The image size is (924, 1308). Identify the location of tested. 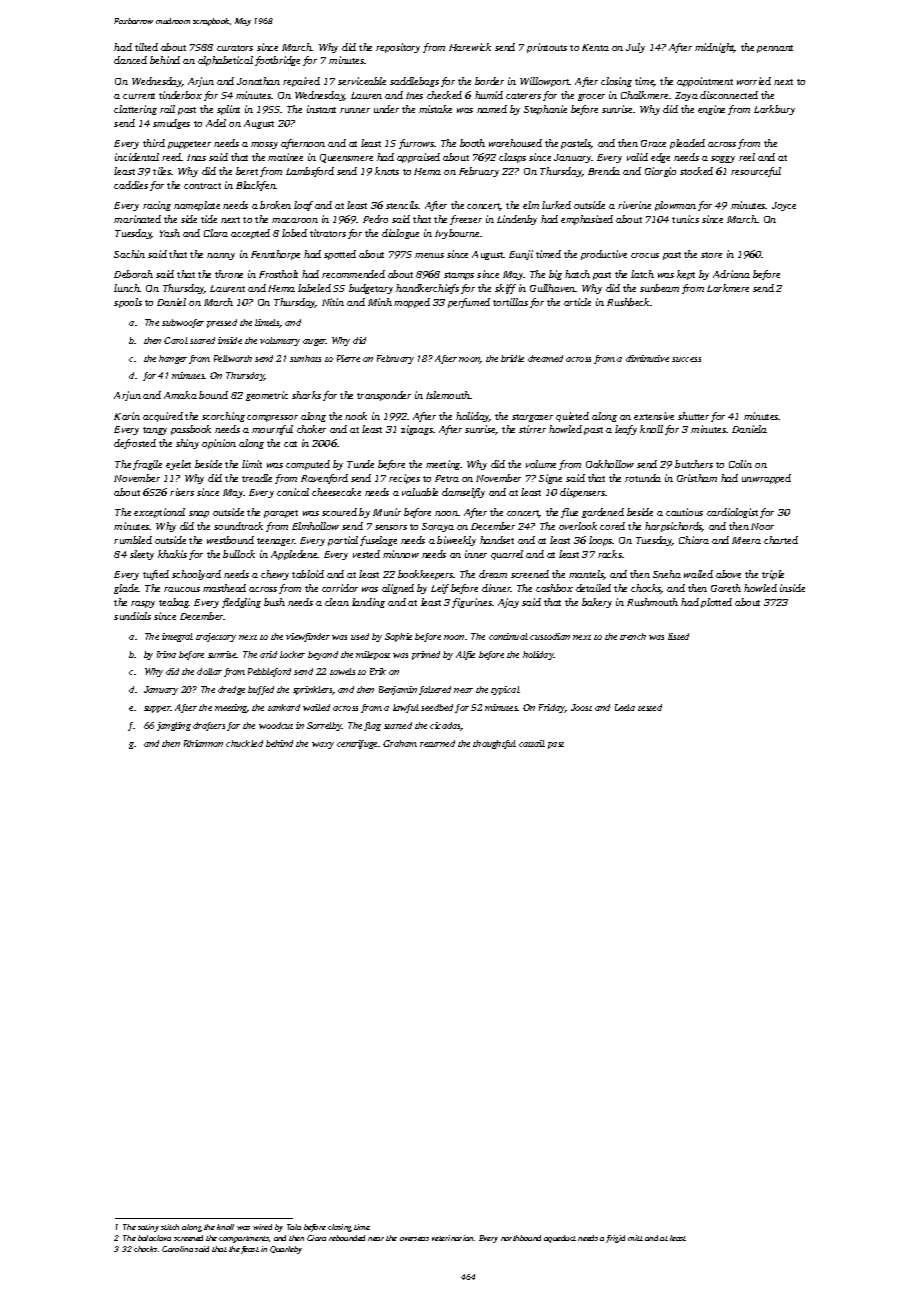
(650, 707).
